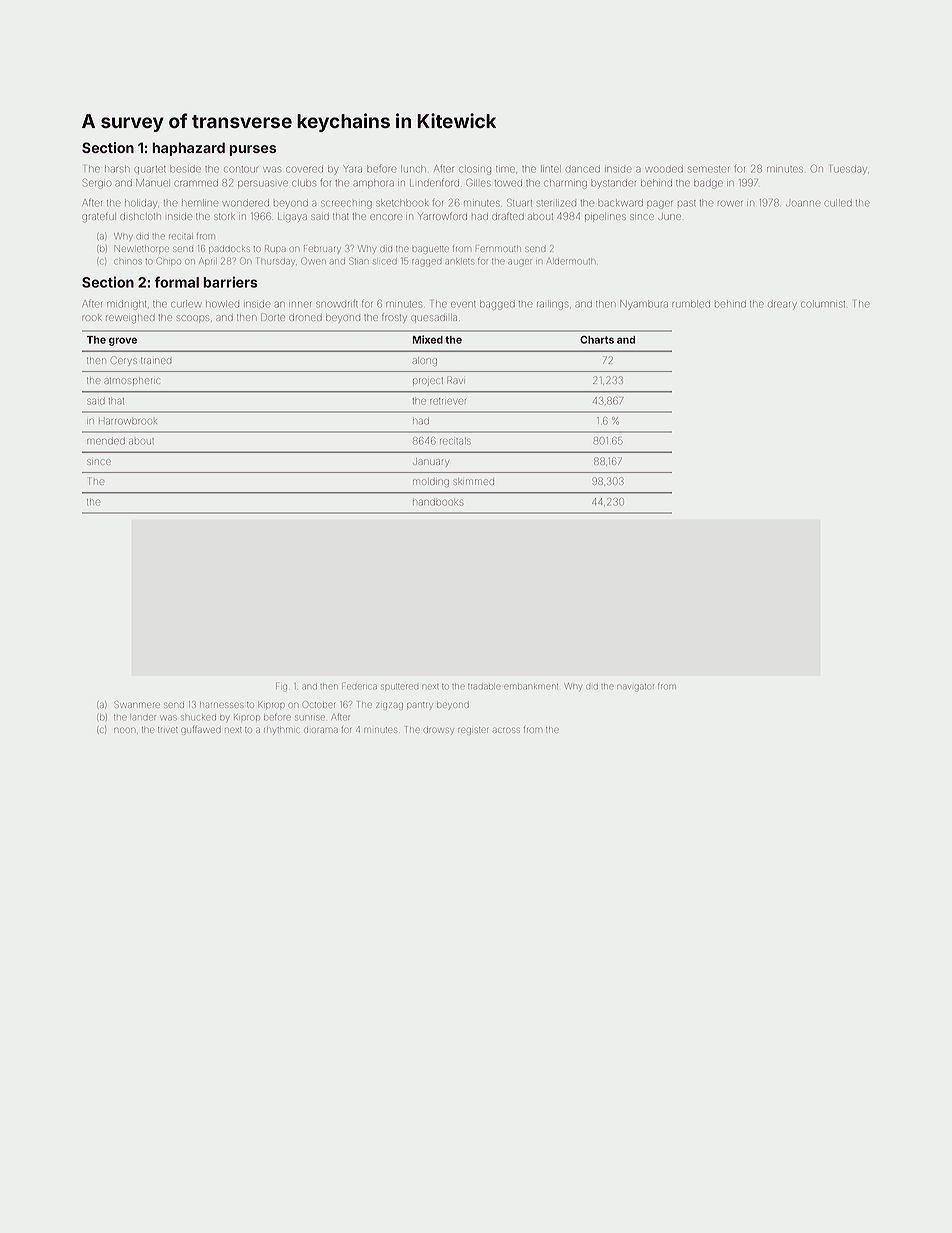 The height and width of the image is (1233, 952). Describe the element at coordinates (531, 686) in the image. I see `embankment` at that location.
